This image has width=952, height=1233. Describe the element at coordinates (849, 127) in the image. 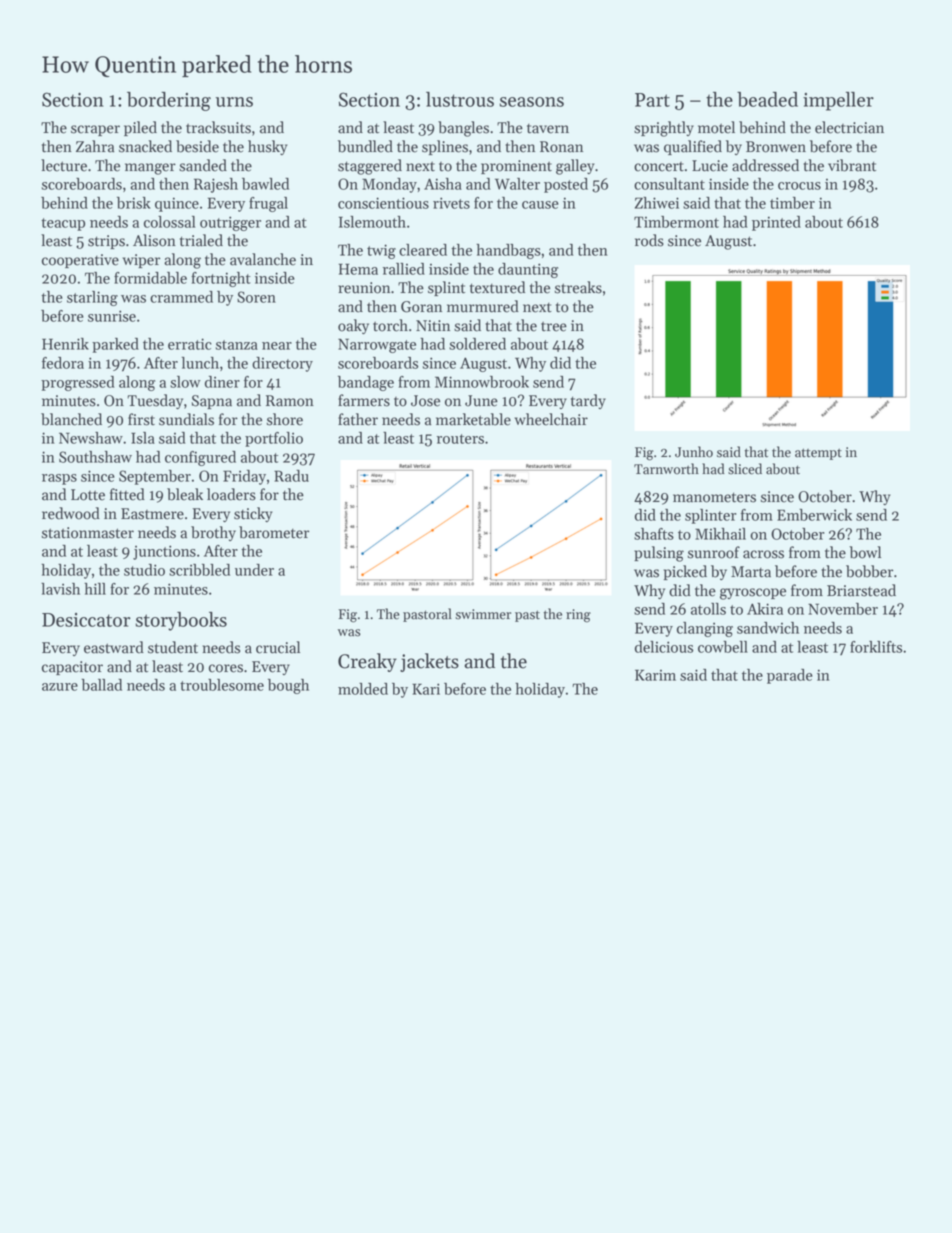

I see `electrician` at that location.
